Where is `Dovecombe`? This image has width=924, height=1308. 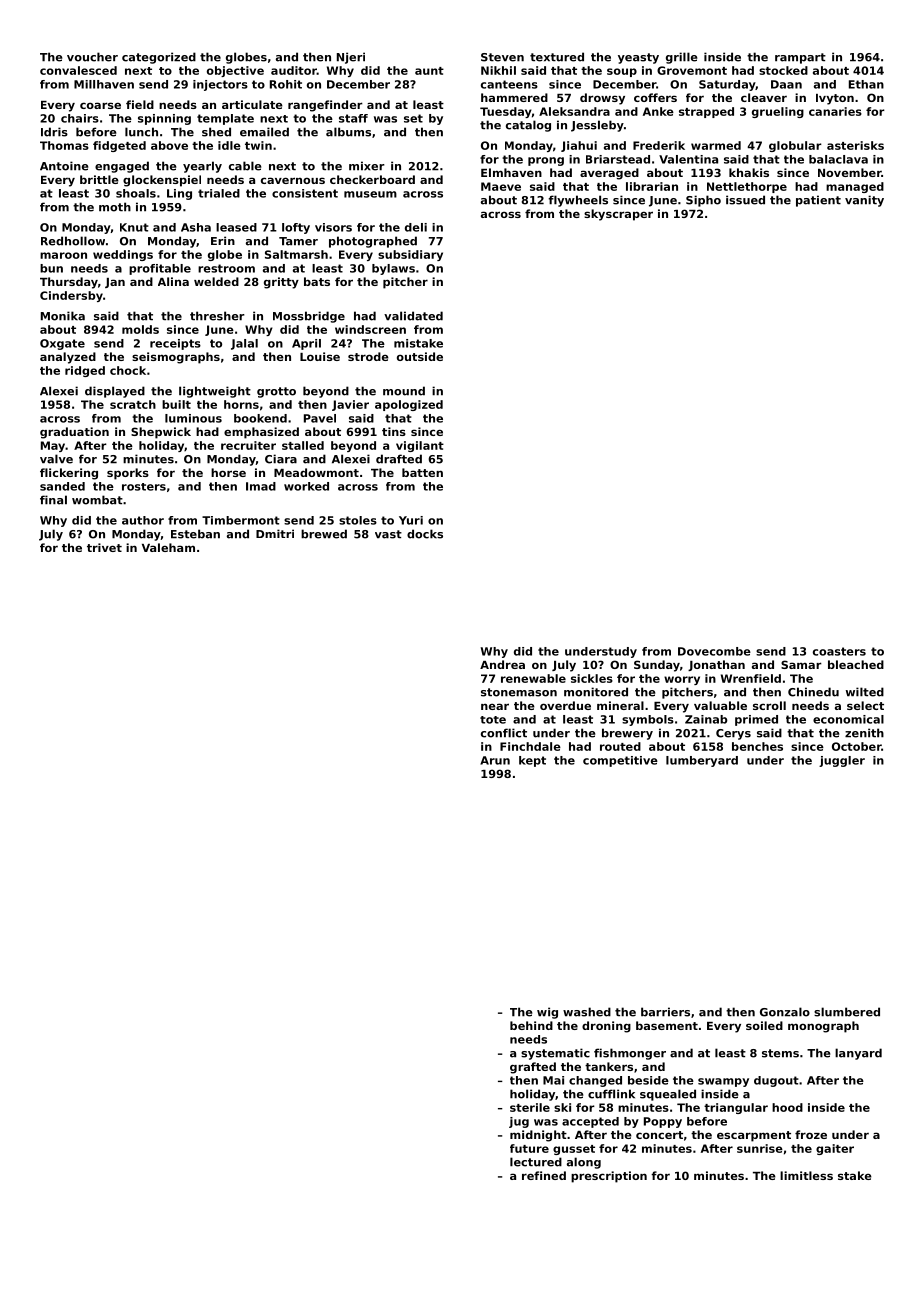
Dovecombe is located at coordinates (714, 651).
